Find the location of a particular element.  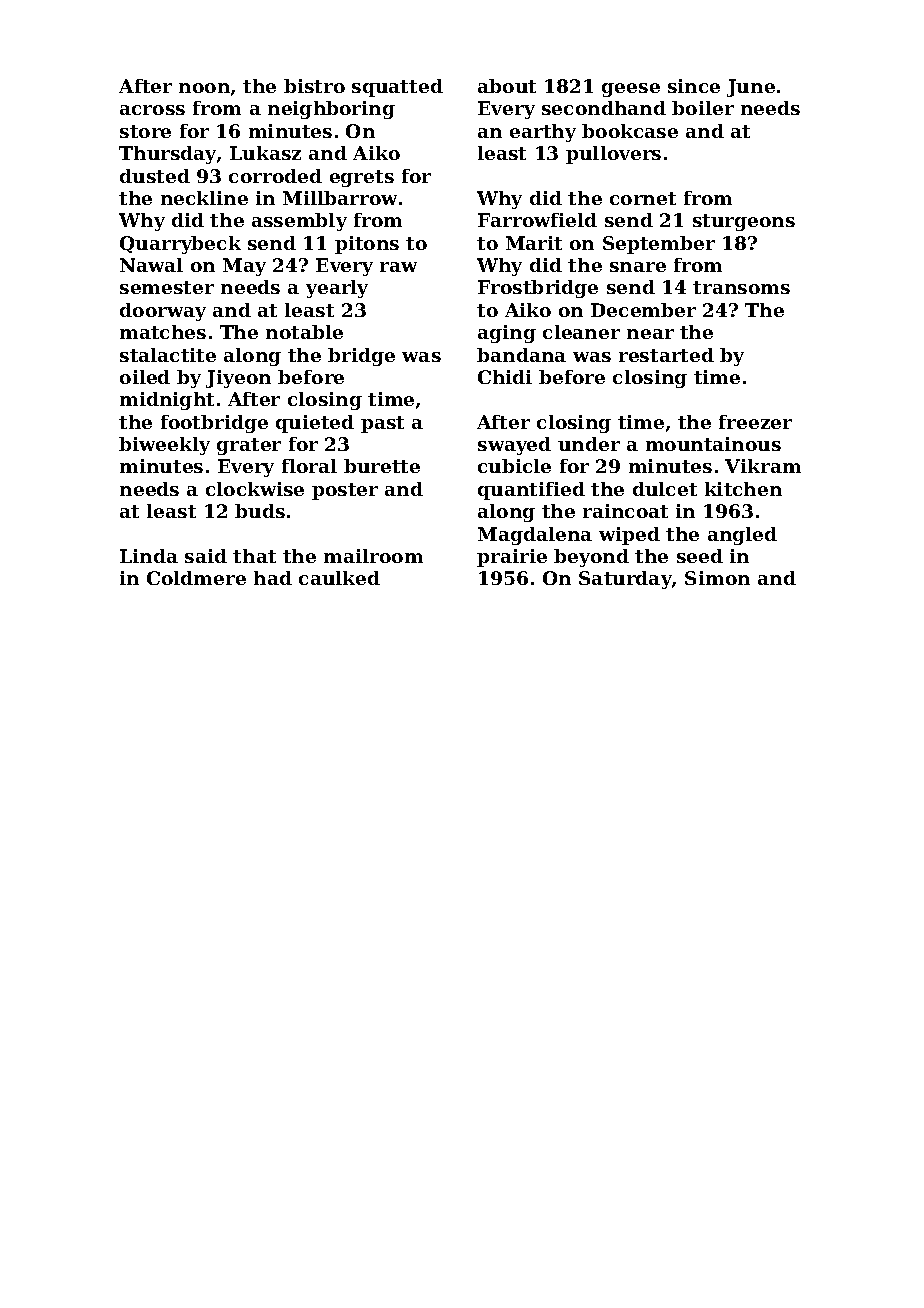

noon is located at coordinates (204, 88).
